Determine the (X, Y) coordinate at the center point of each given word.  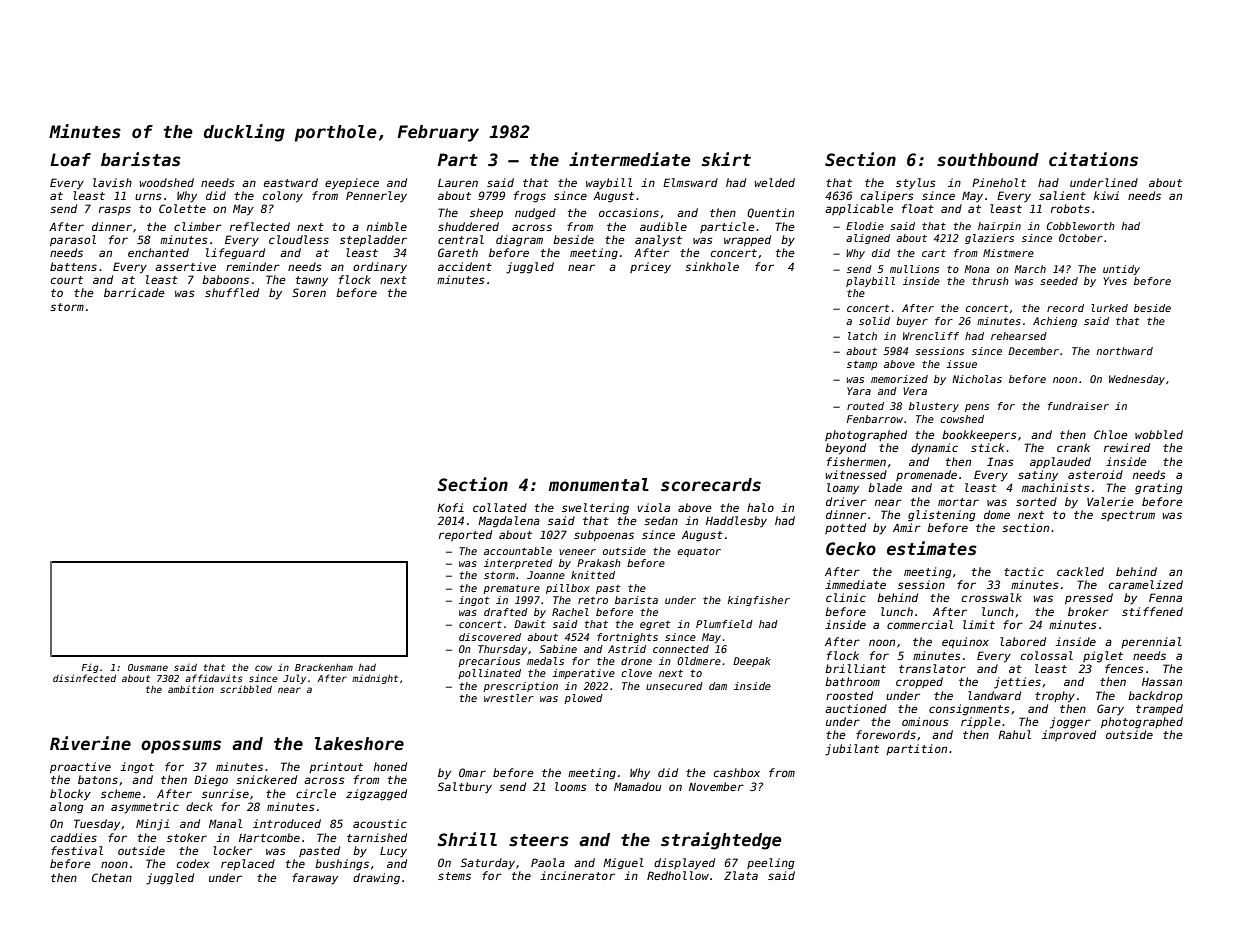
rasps (115, 211)
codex (193, 863)
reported (465, 535)
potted (845, 528)
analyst (658, 241)
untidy (1121, 270)
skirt (726, 159)
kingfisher (759, 601)
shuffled (232, 292)
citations (1093, 159)
